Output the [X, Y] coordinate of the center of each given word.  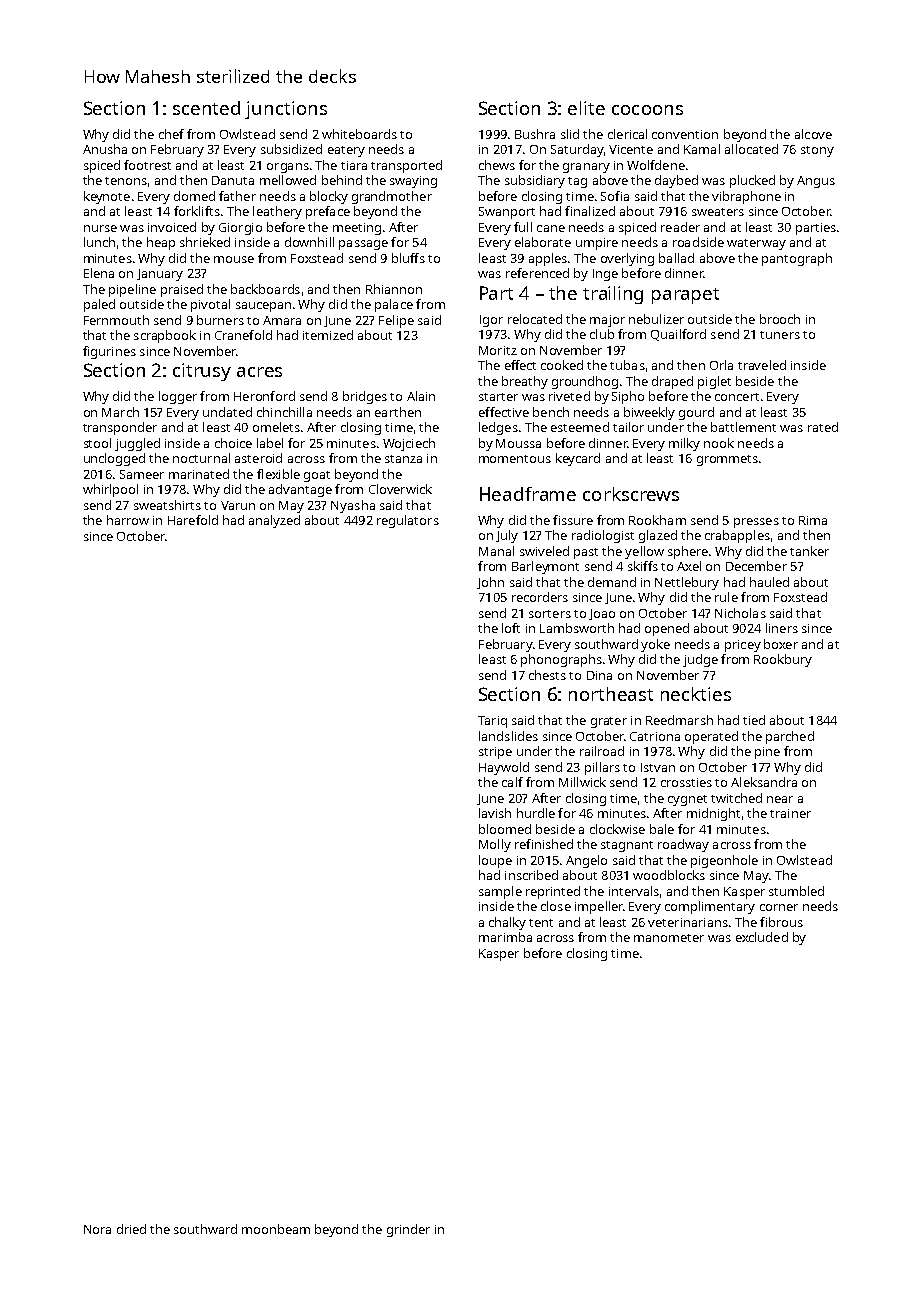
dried [131, 1229]
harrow [128, 520]
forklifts [197, 211]
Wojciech [409, 444]
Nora [97, 1229]
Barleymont [545, 567]
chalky [507, 923]
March [120, 412]
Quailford [678, 335]
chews [497, 165]
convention [685, 134]
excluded [762, 937]
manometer [669, 938]
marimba [505, 937]
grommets [727, 460]
